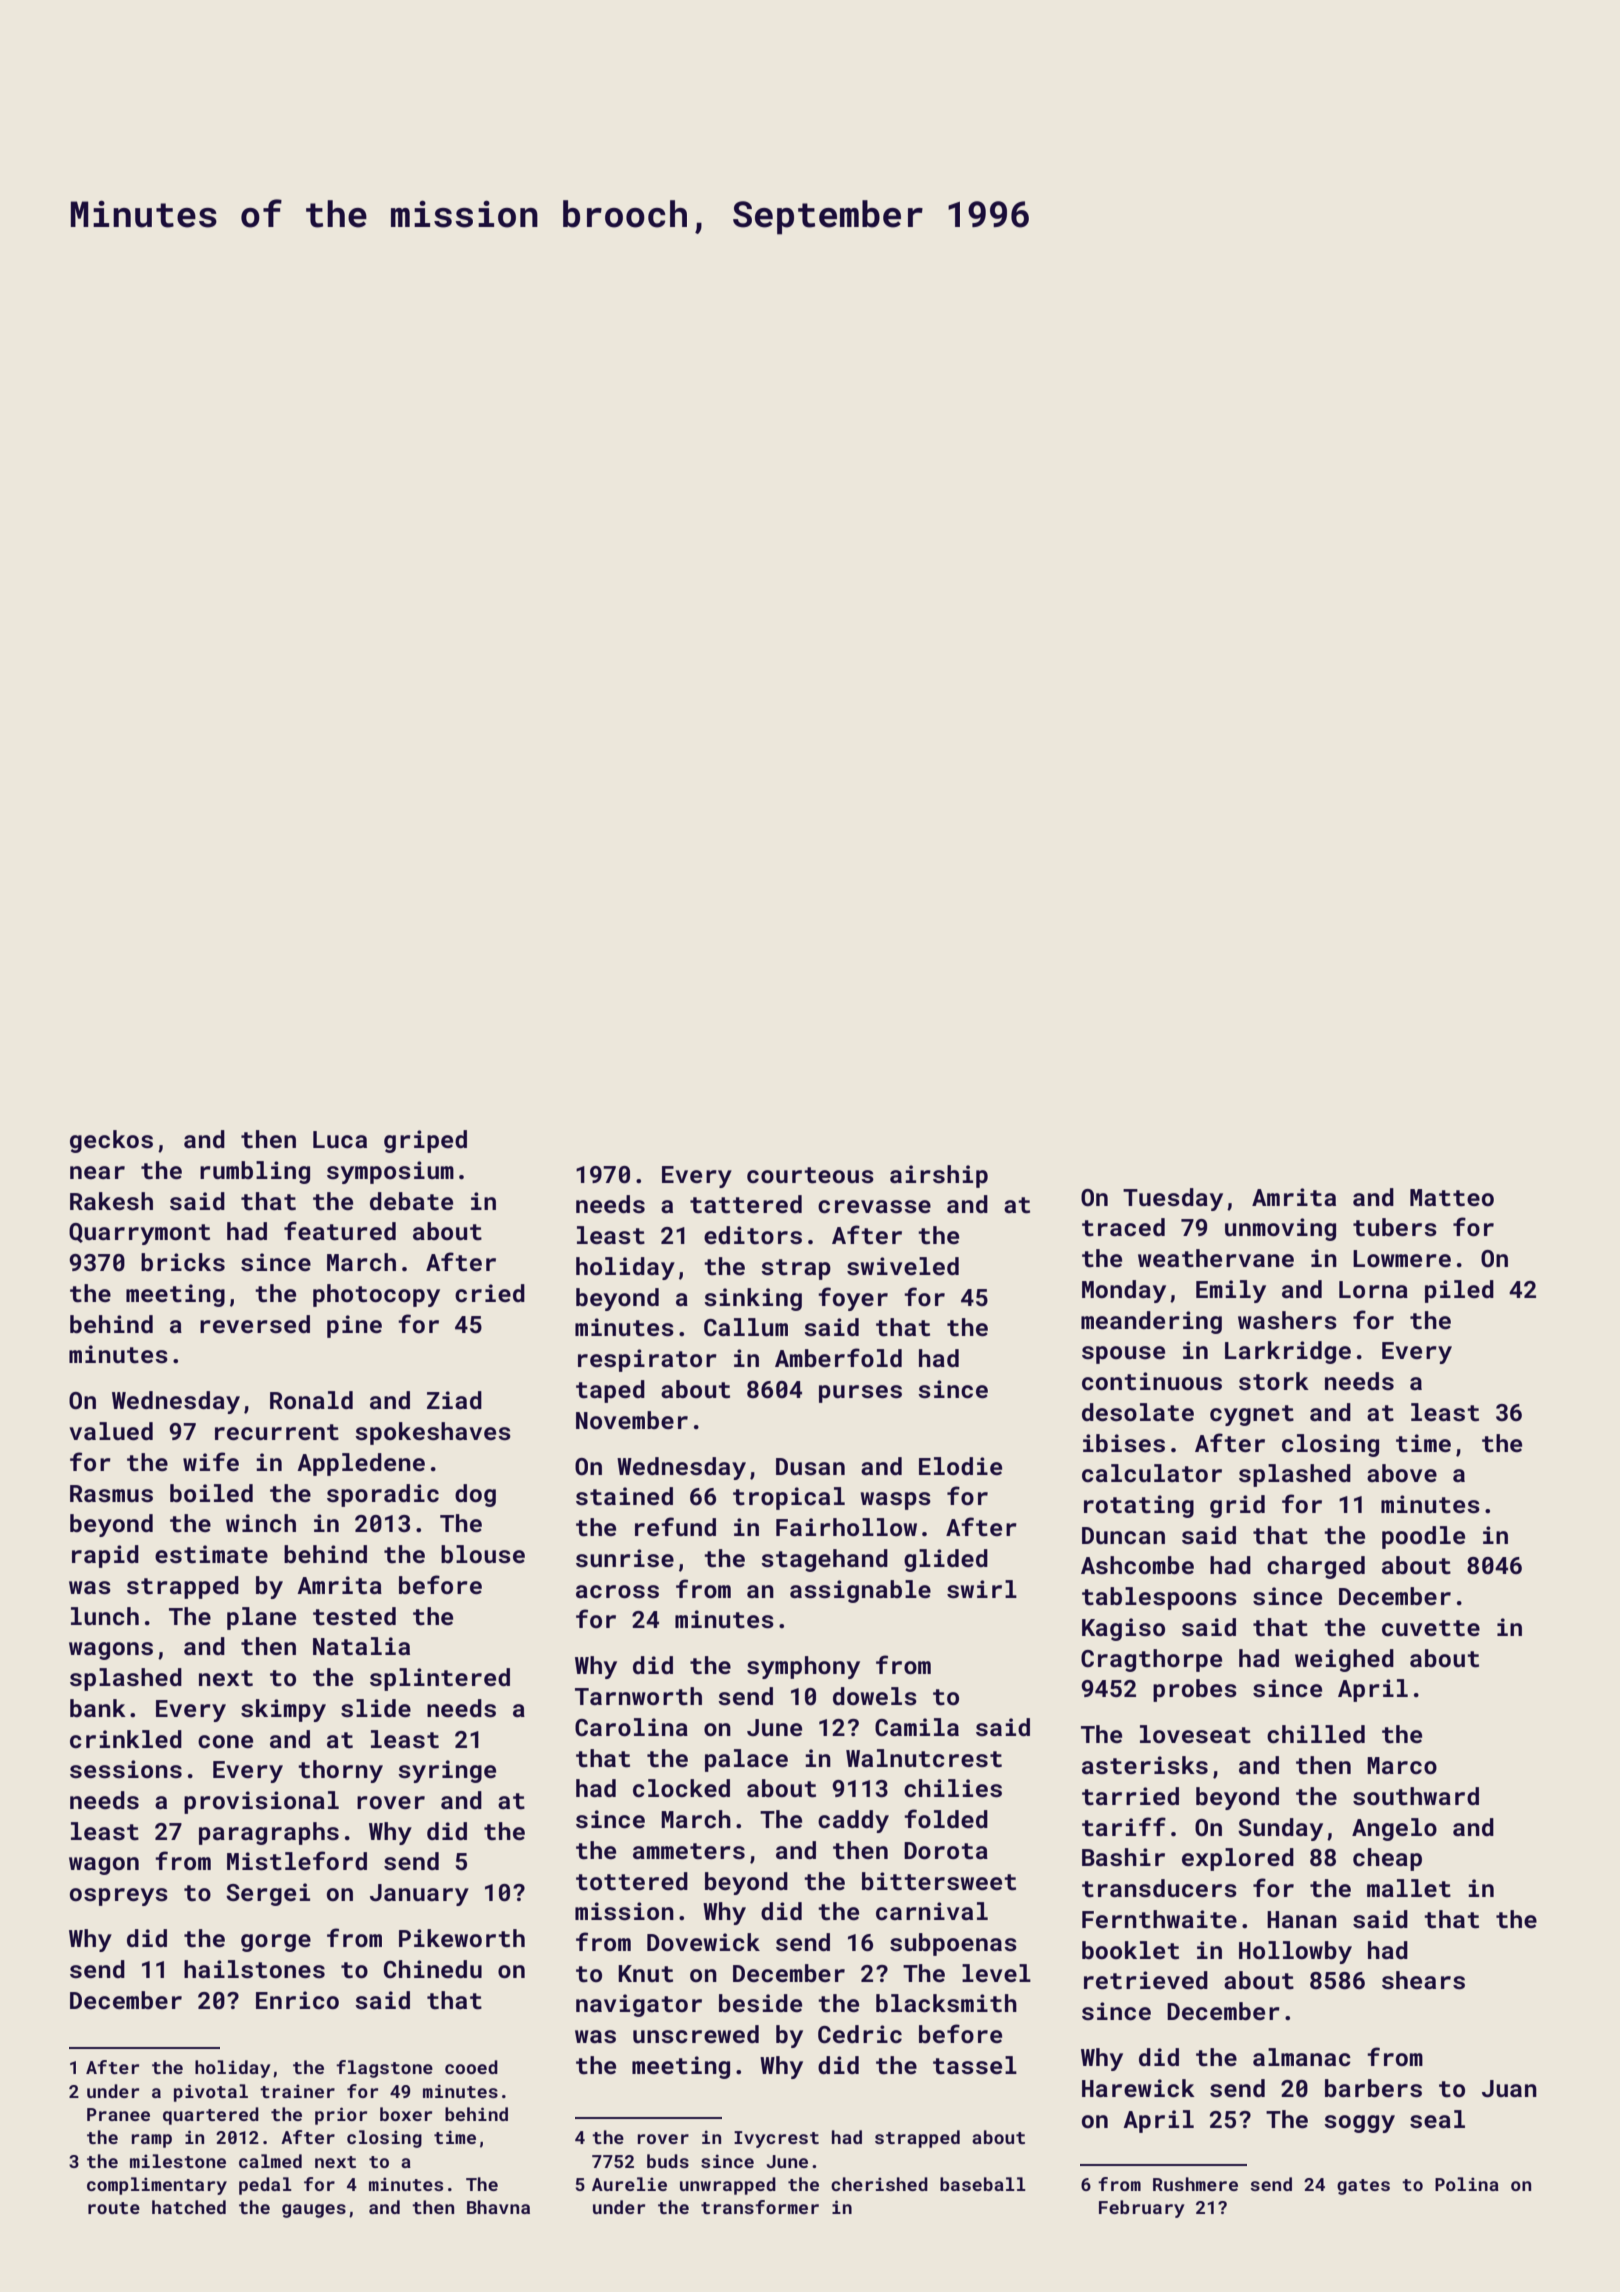 The height and width of the screenshot is (2292, 1620). I want to click on poodle, so click(1423, 1537).
